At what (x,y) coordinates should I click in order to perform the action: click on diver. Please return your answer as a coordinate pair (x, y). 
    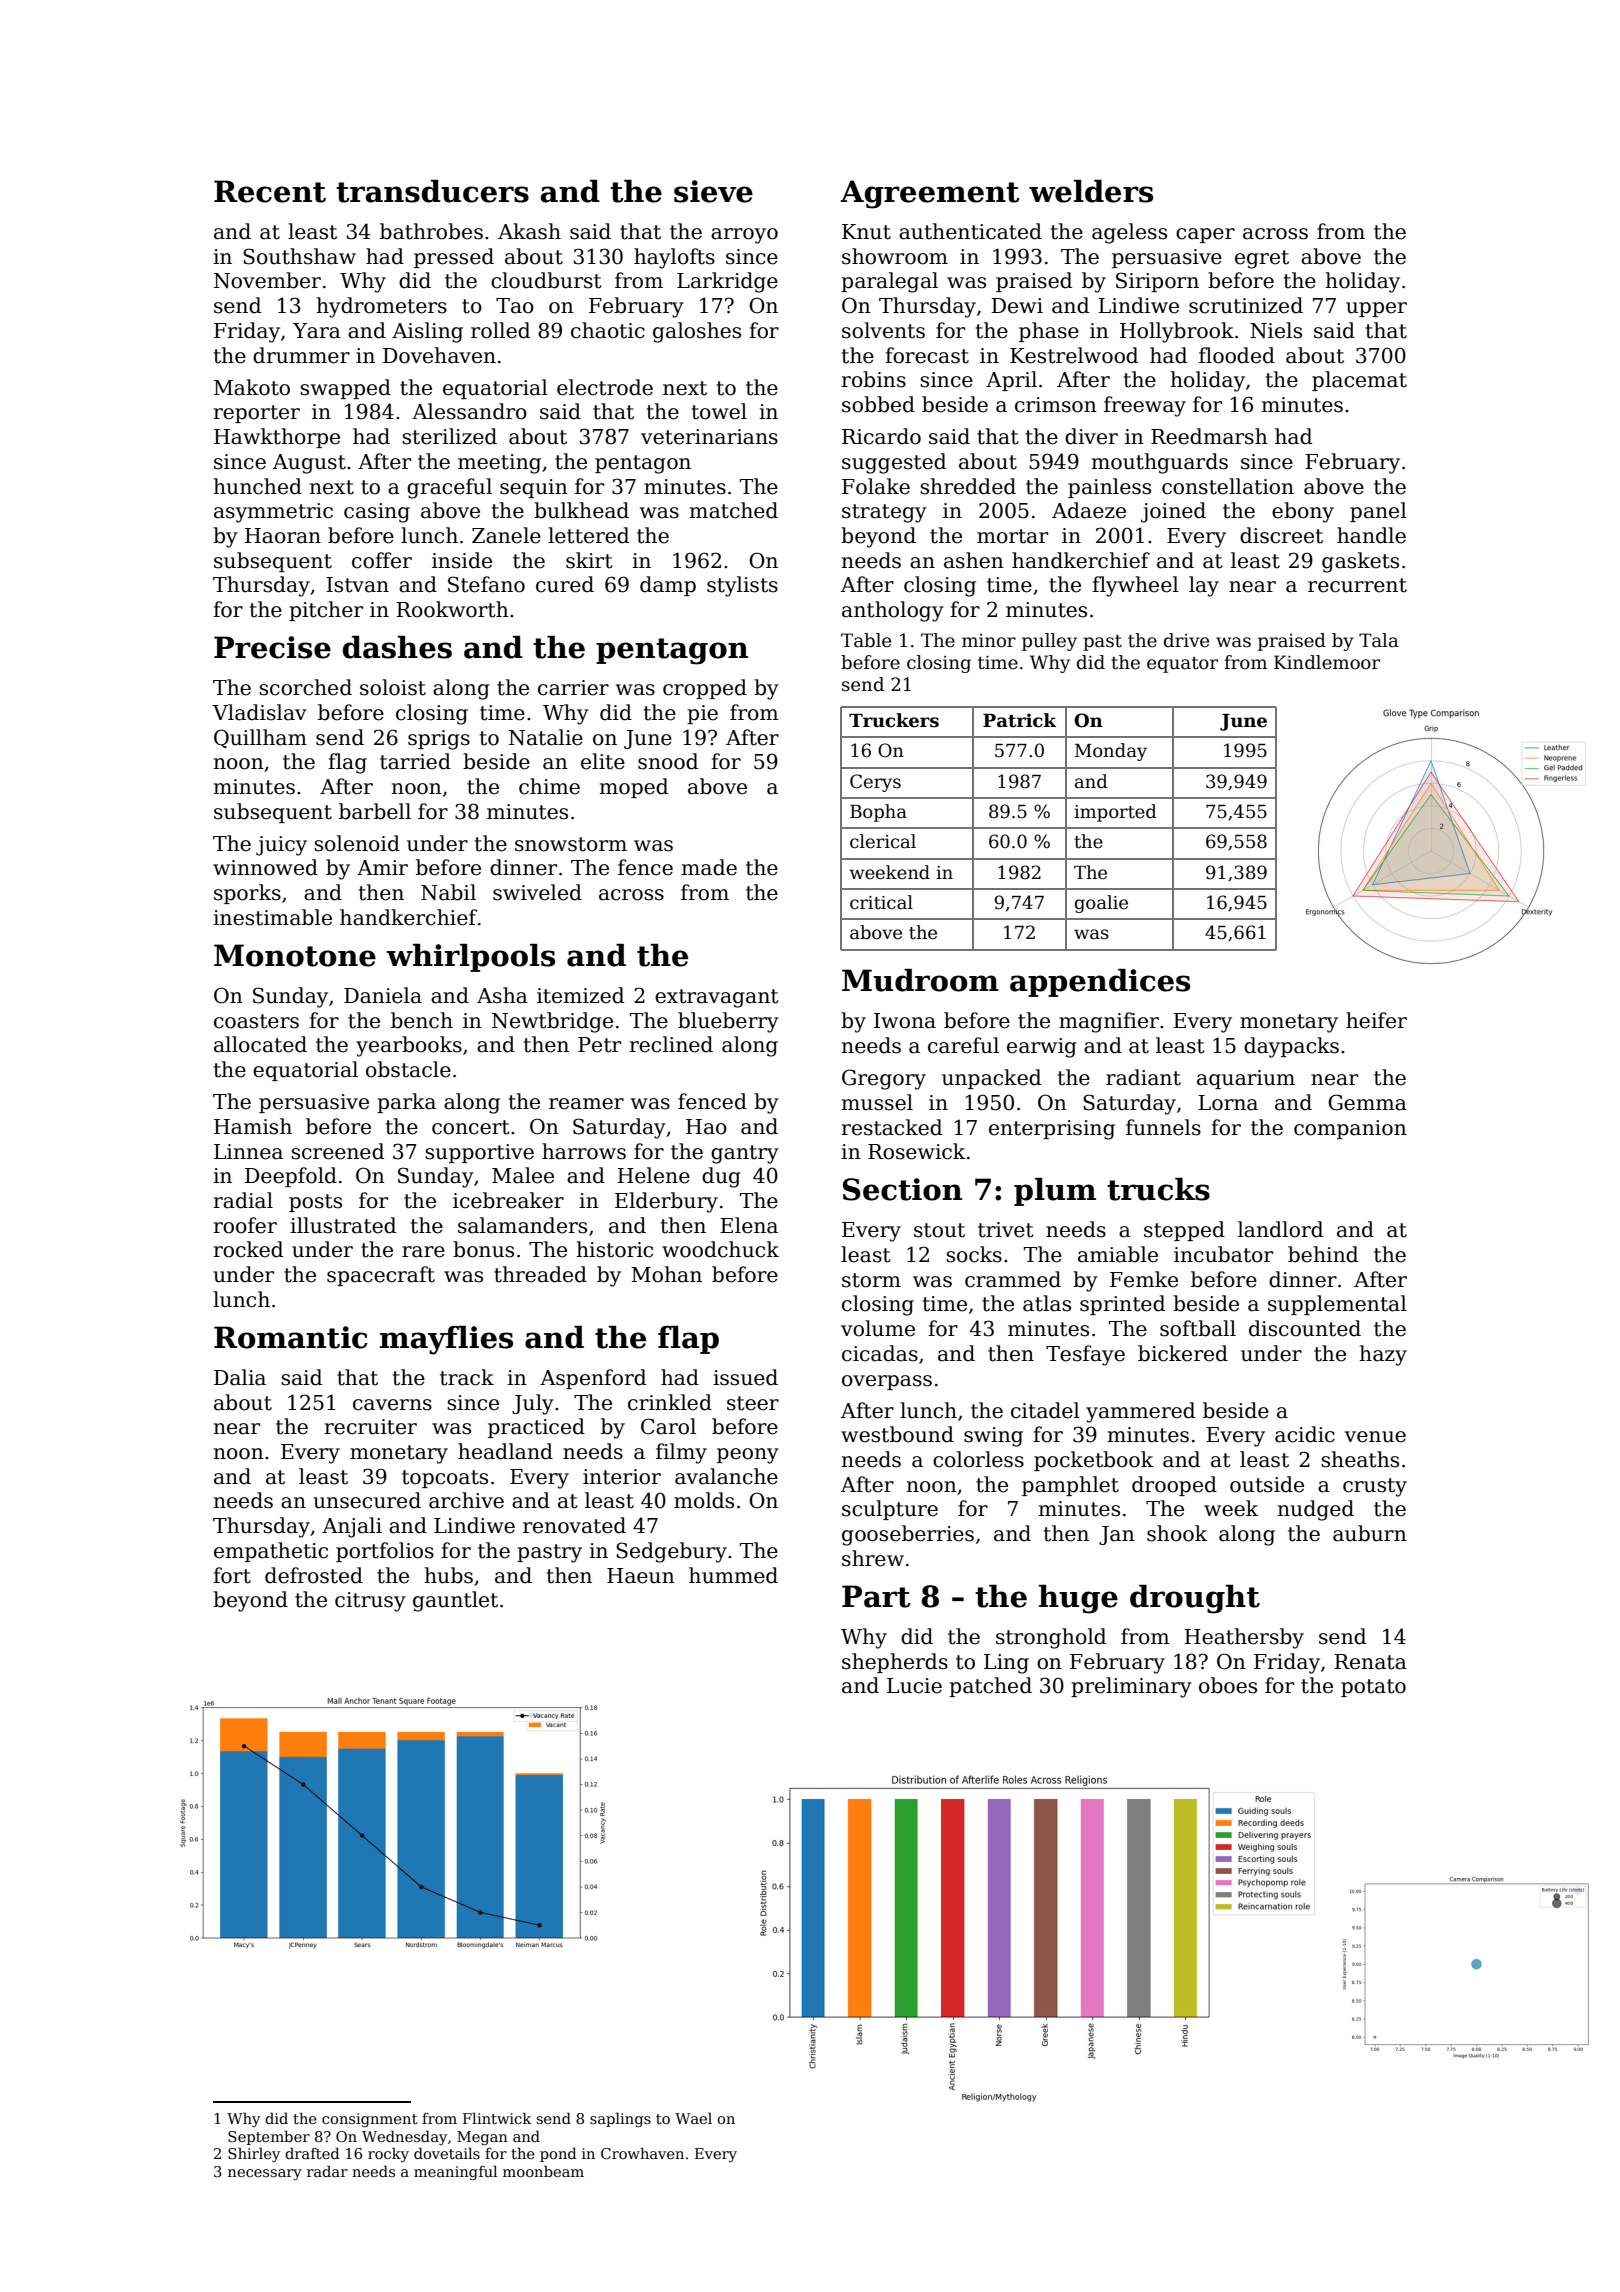
    Looking at the image, I should click on (1091, 436).
